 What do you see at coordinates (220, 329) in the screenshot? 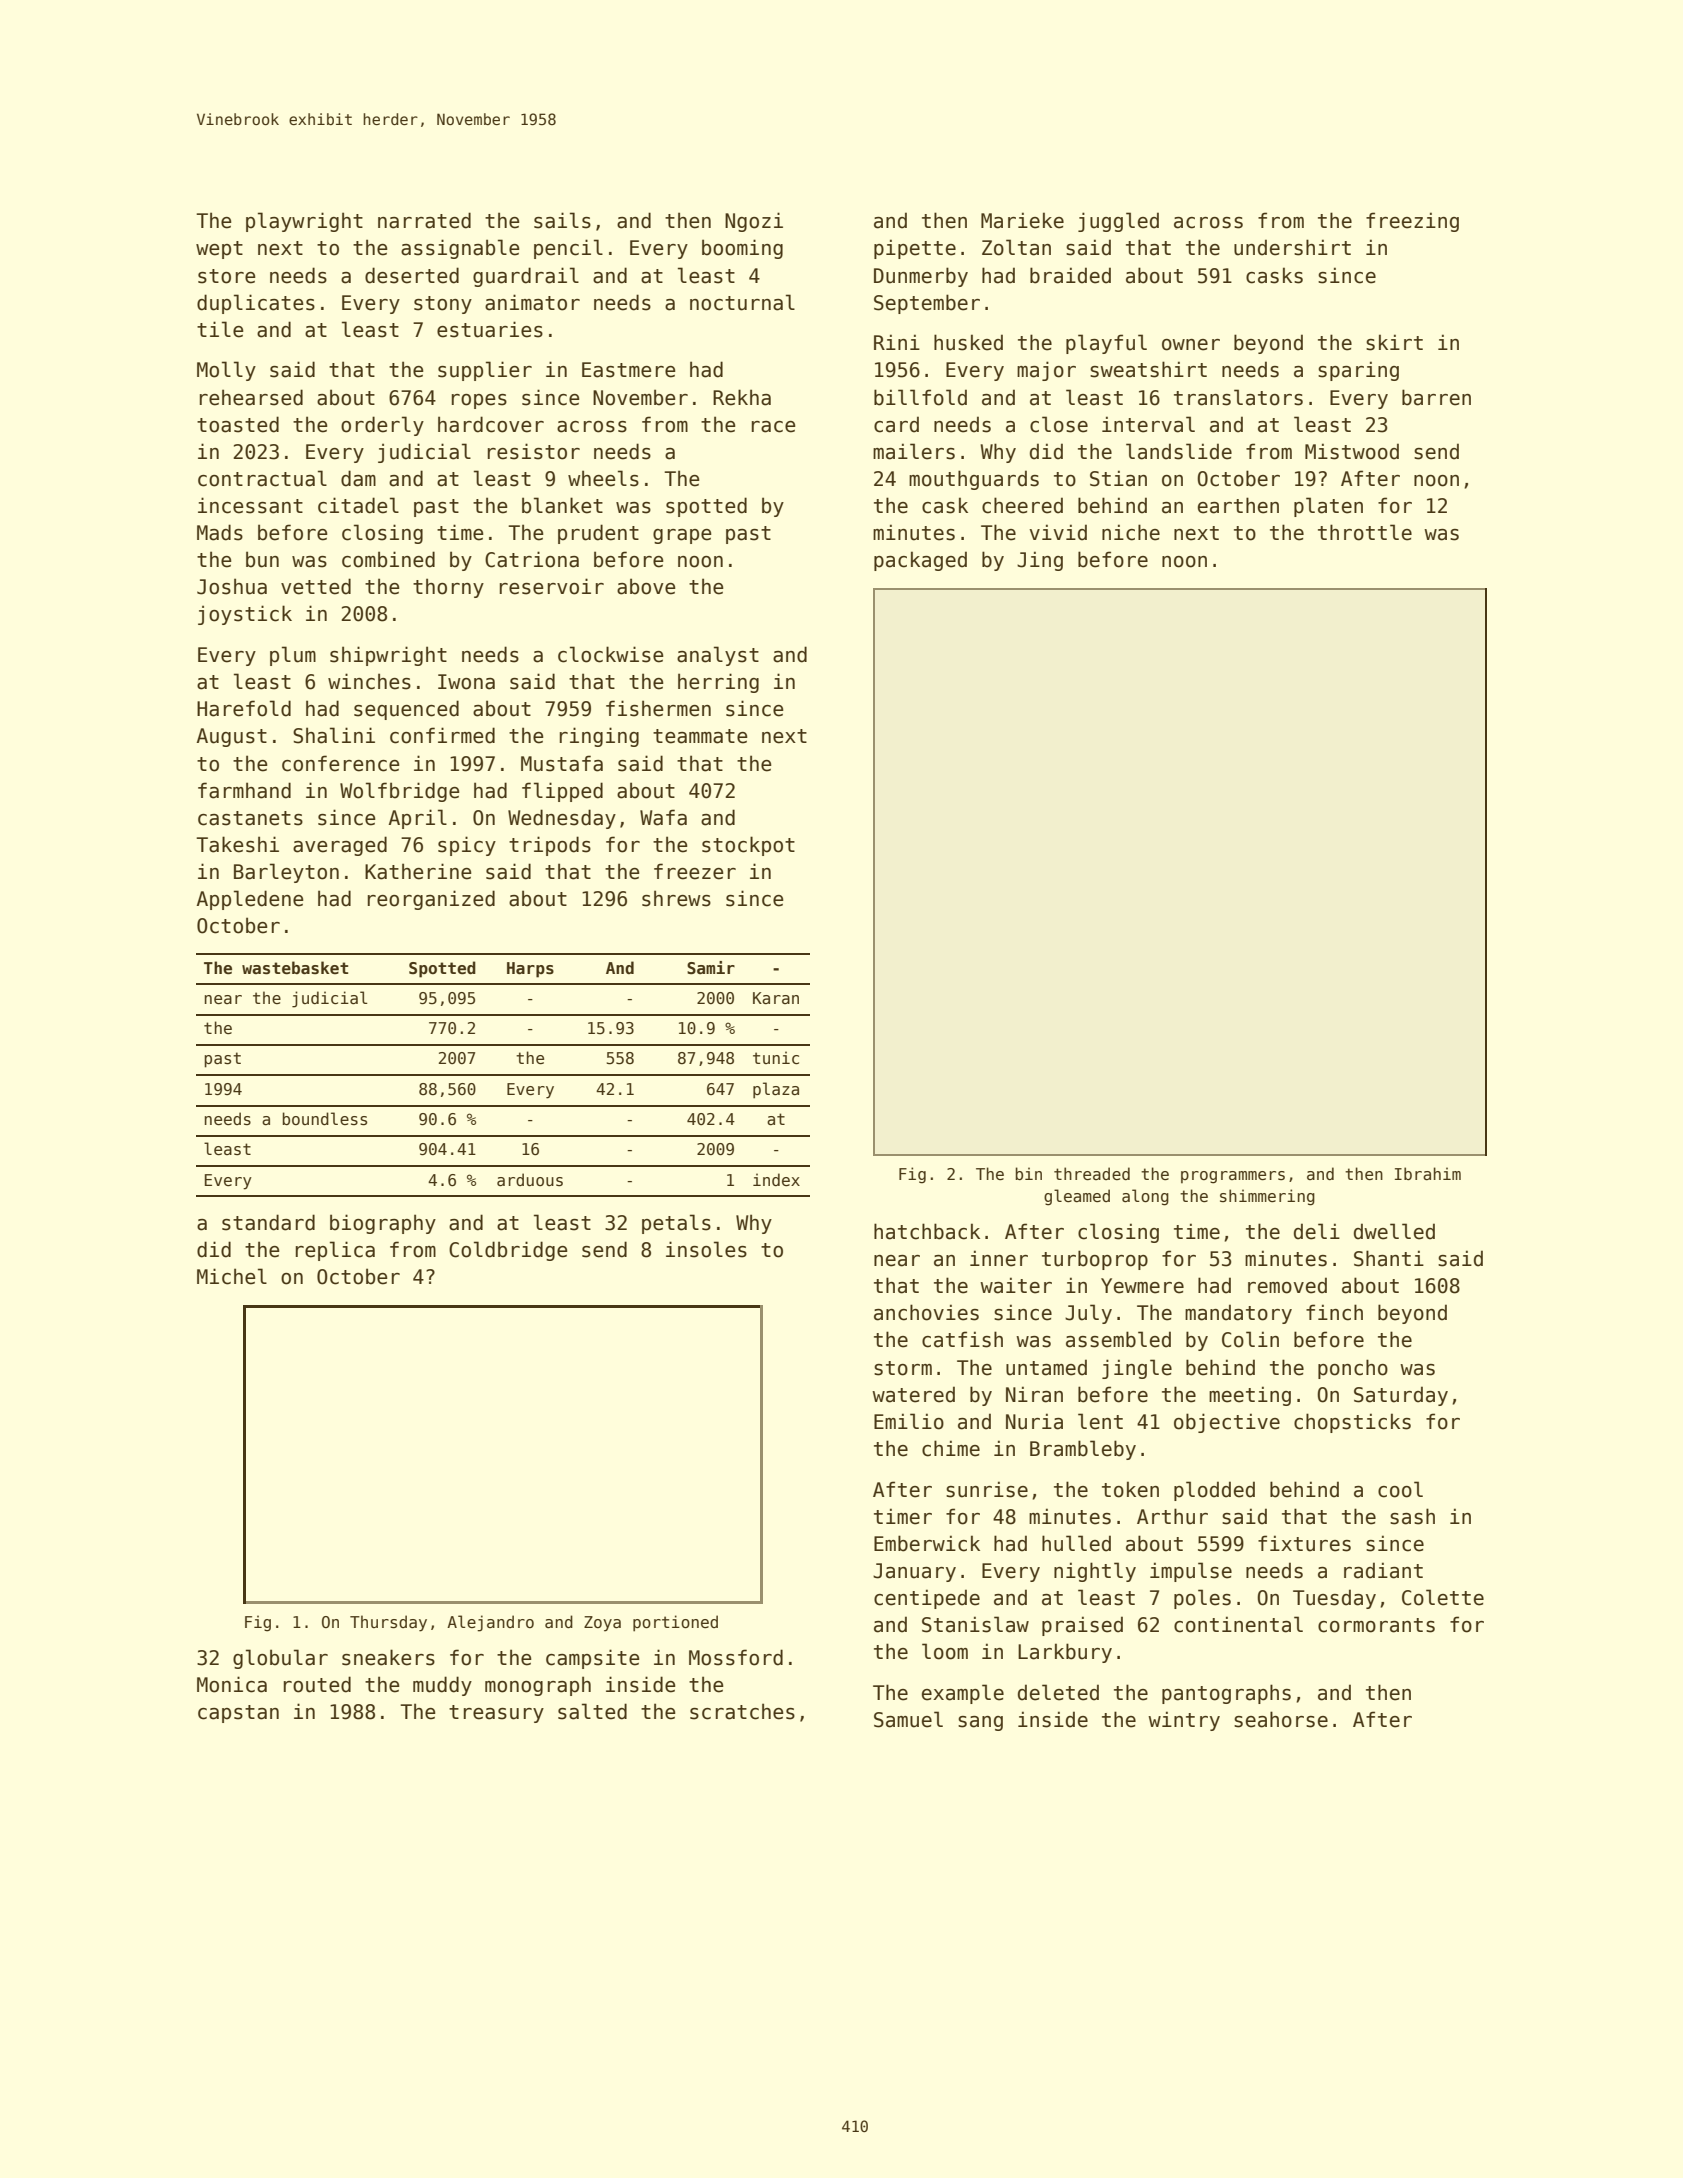
I see `tile` at bounding box center [220, 329].
